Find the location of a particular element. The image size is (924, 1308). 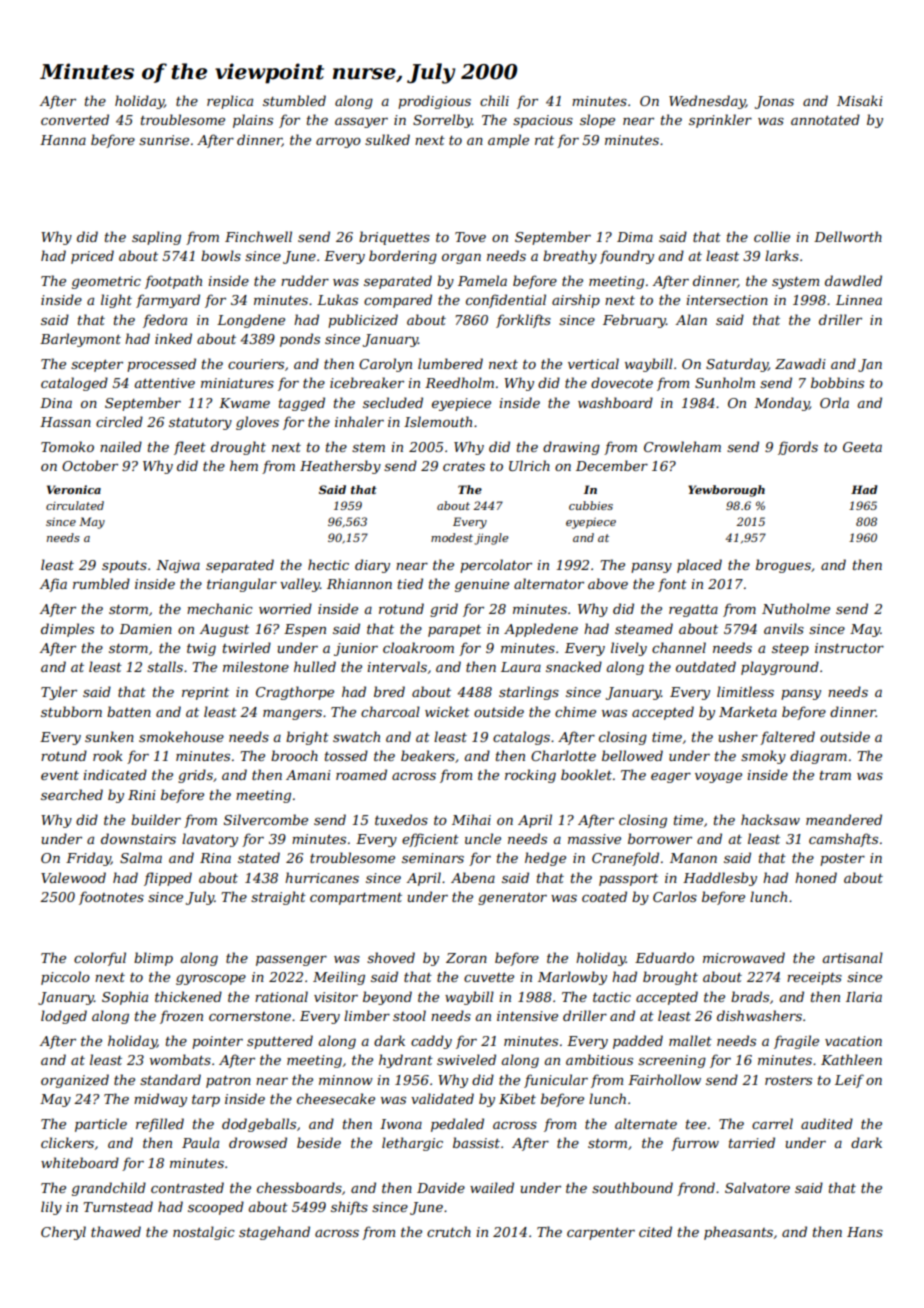

Dima is located at coordinates (635, 237).
